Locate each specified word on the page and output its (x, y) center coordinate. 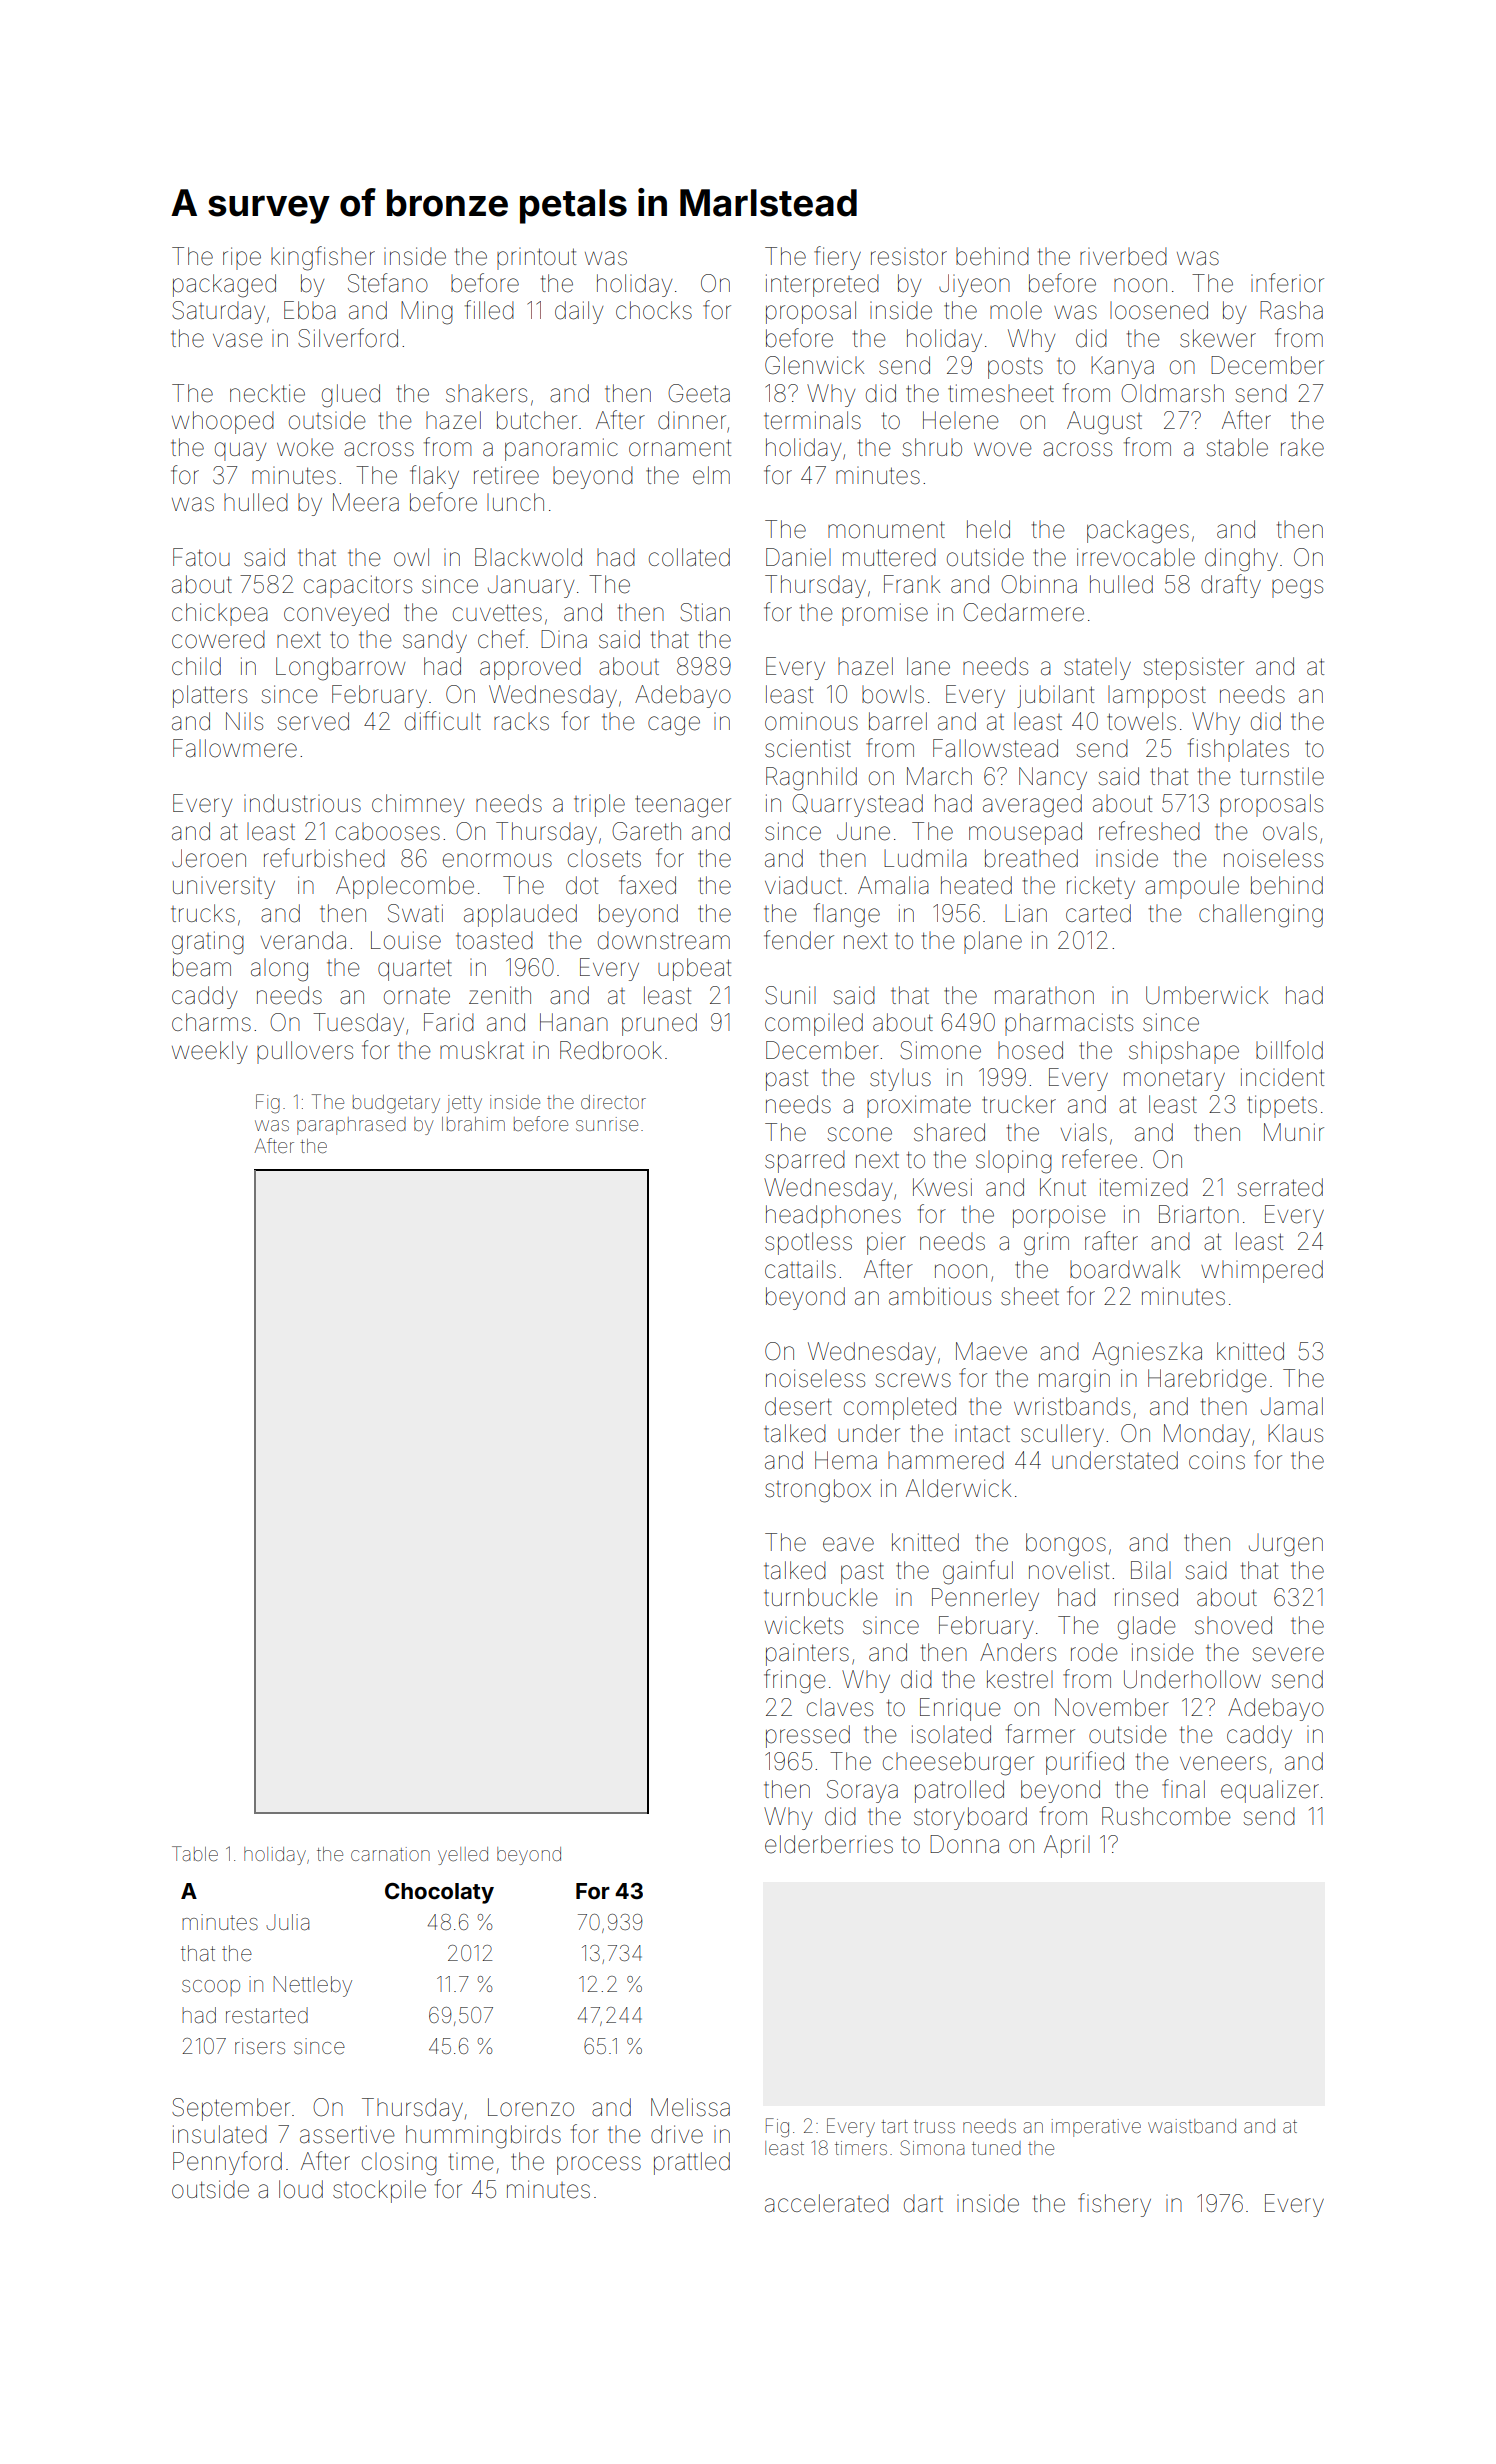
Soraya (862, 1791)
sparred (805, 1161)
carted (1098, 913)
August (1104, 423)
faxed (647, 885)
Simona (932, 2147)
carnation (390, 1854)
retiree (506, 475)
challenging (1261, 916)
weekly (209, 1052)
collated (689, 557)
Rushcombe (1166, 1816)
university (224, 888)
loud (301, 2189)
